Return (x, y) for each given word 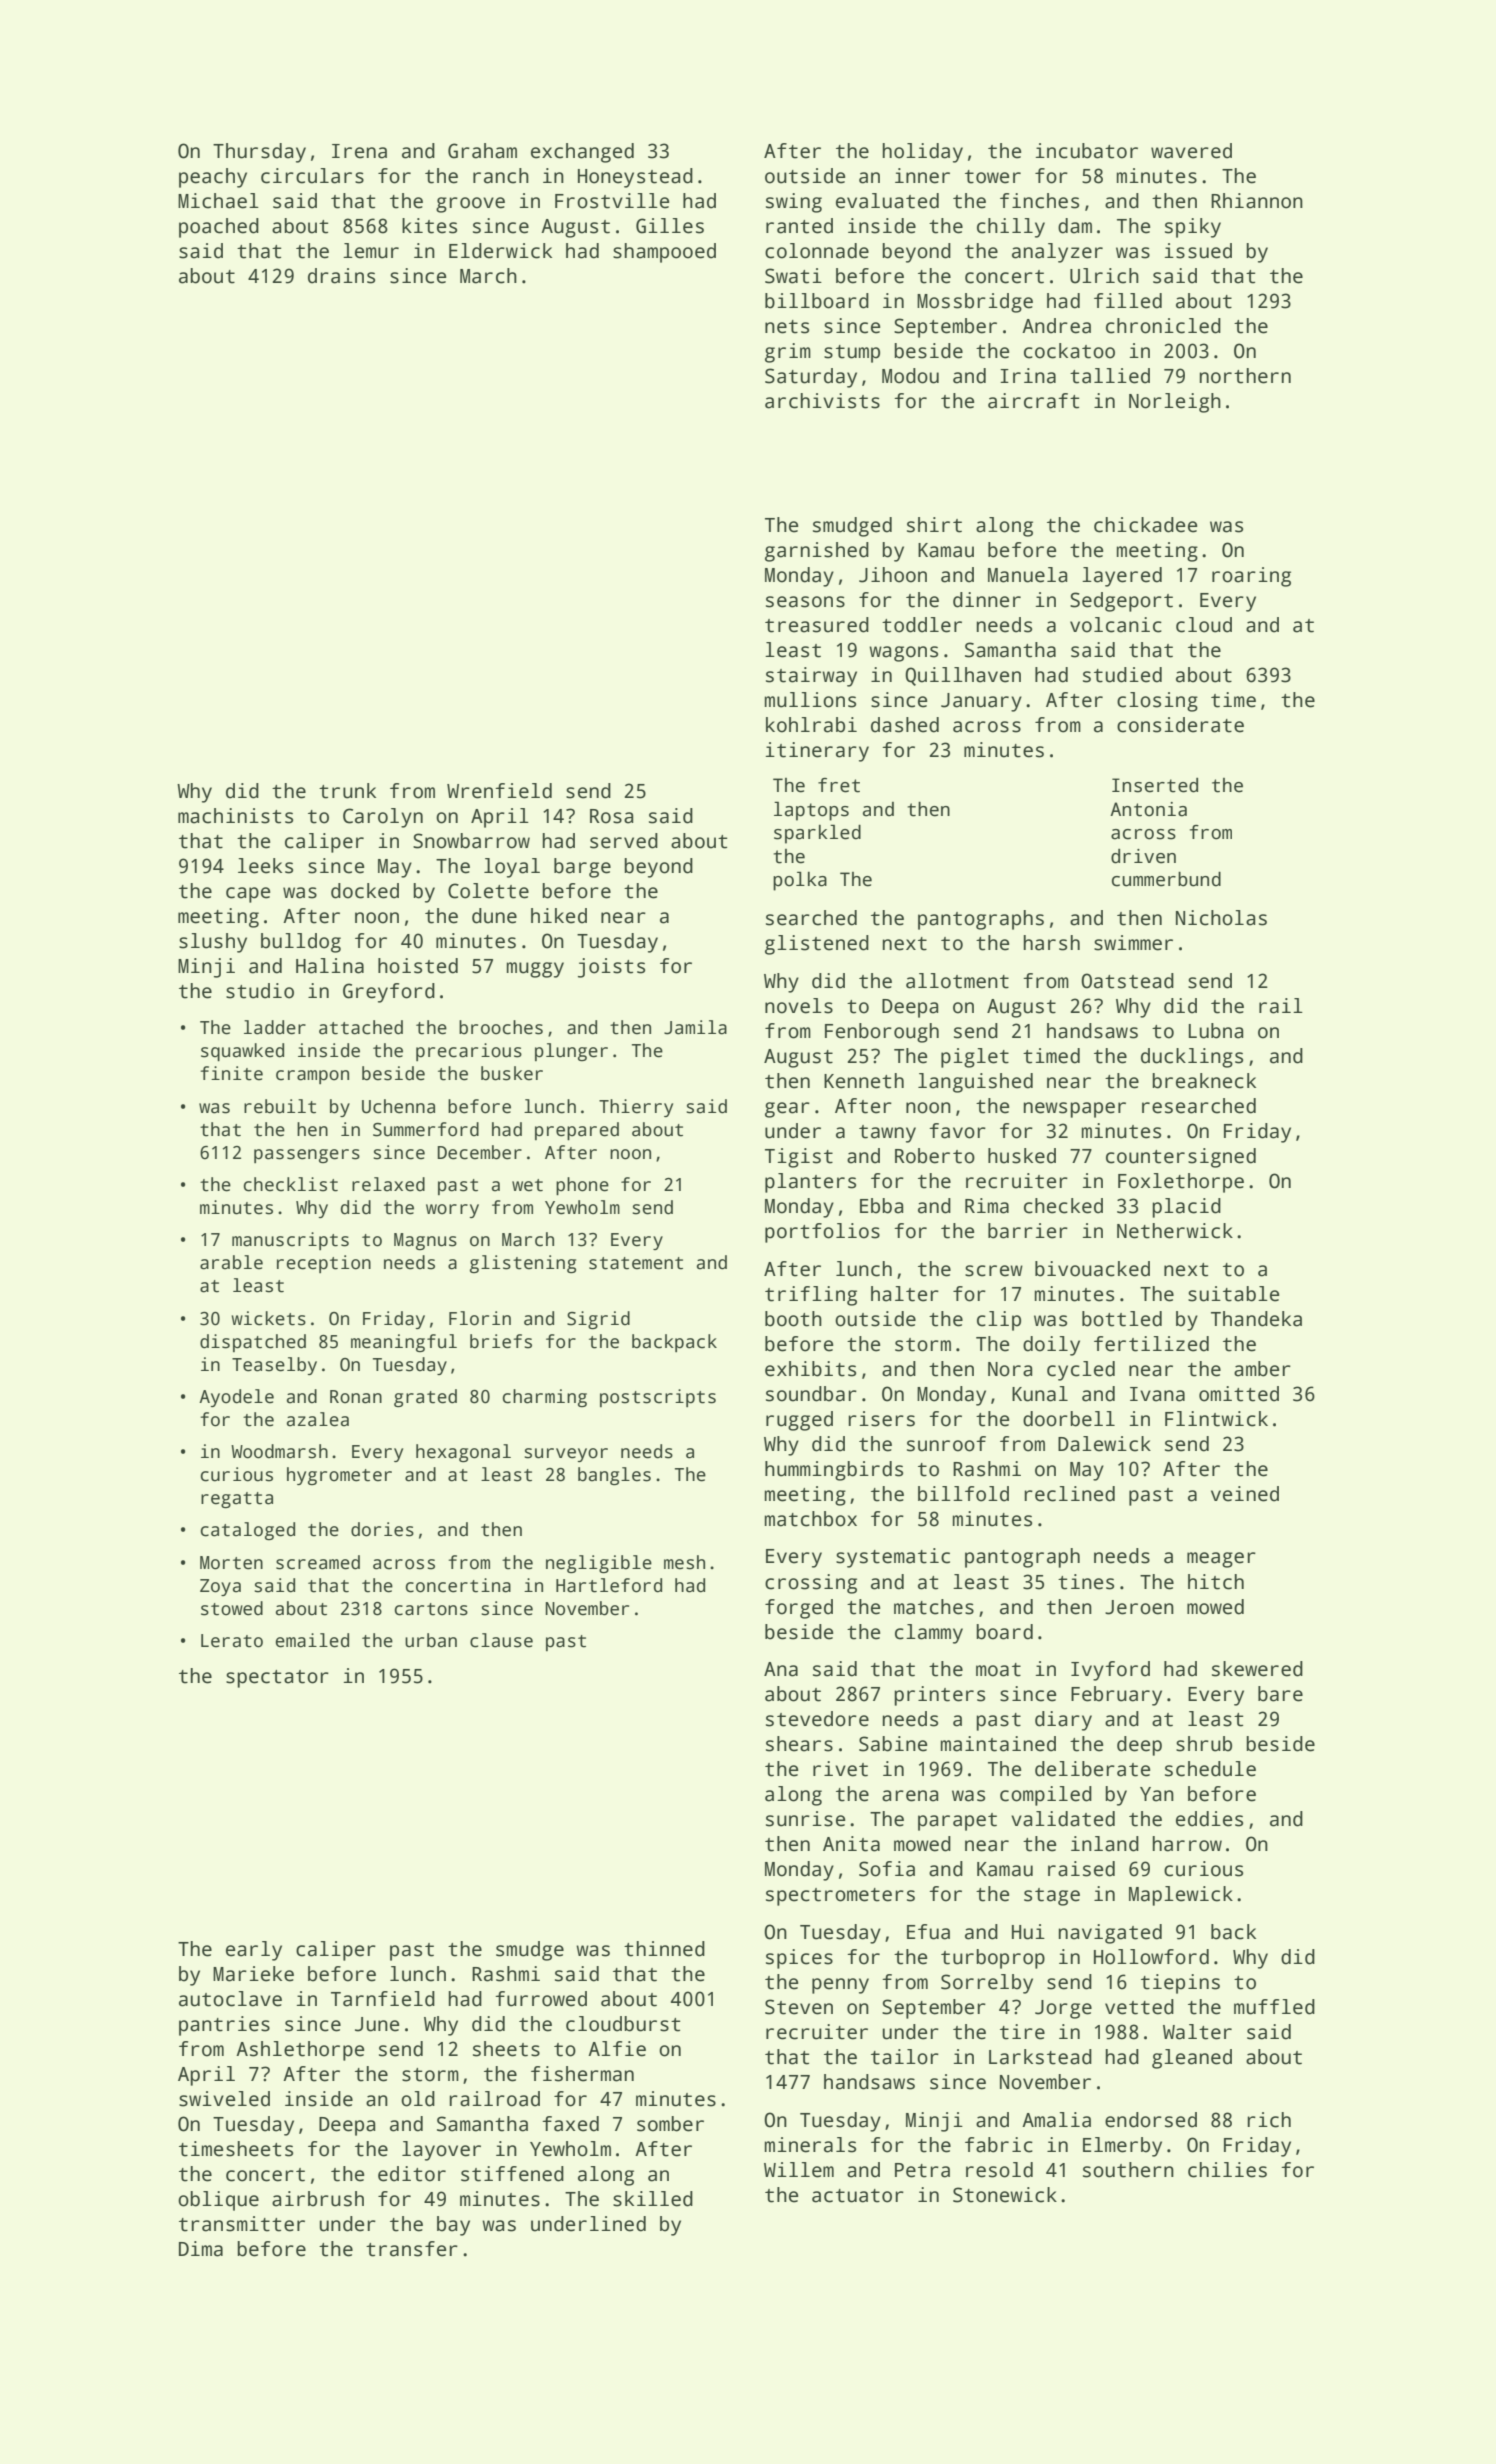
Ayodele (236, 1398)
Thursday (259, 153)
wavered (1191, 151)
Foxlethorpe (1181, 1183)
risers (881, 1419)
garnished (817, 552)
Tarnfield (383, 1999)
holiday (923, 153)
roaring (1251, 577)
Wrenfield (499, 791)
